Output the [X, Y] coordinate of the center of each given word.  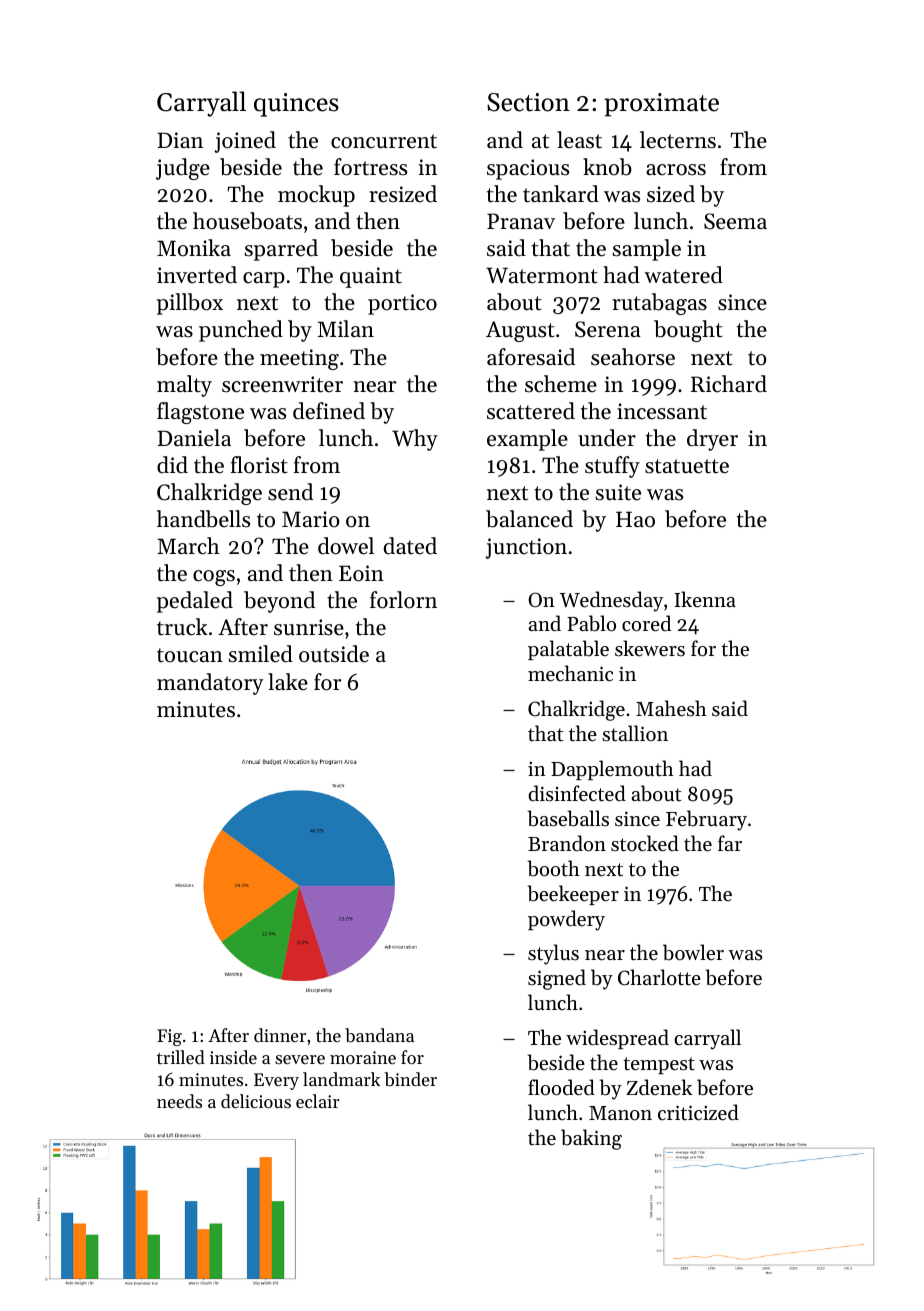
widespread [617, 1039]
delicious [256, 1101]
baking [591, 1139]
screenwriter [282, 384]
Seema [735, 221]
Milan [346, 328]
